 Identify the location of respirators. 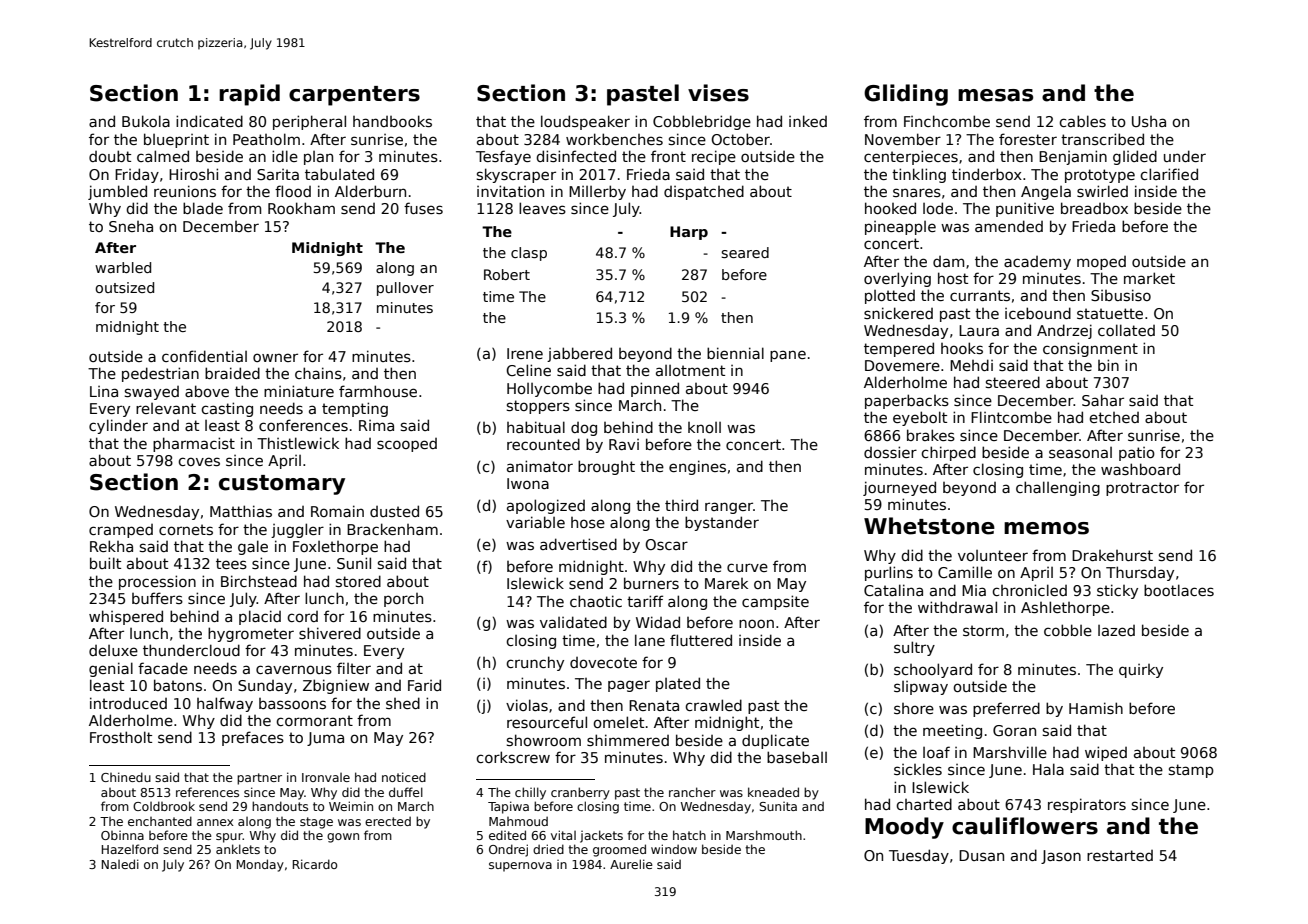
(1087, 805).
